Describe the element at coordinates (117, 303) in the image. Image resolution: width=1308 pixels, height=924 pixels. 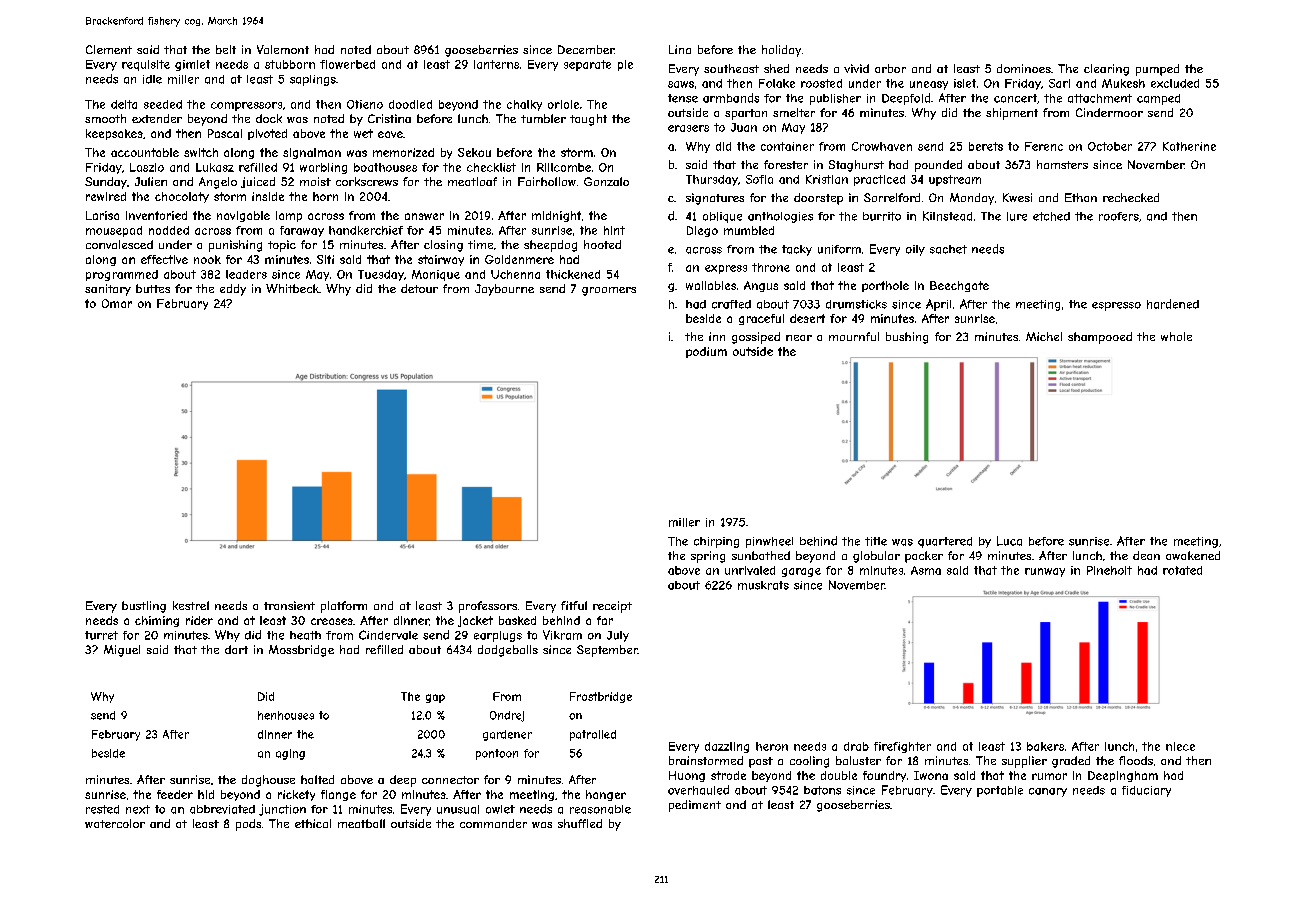
I see `Omar` at that location.
